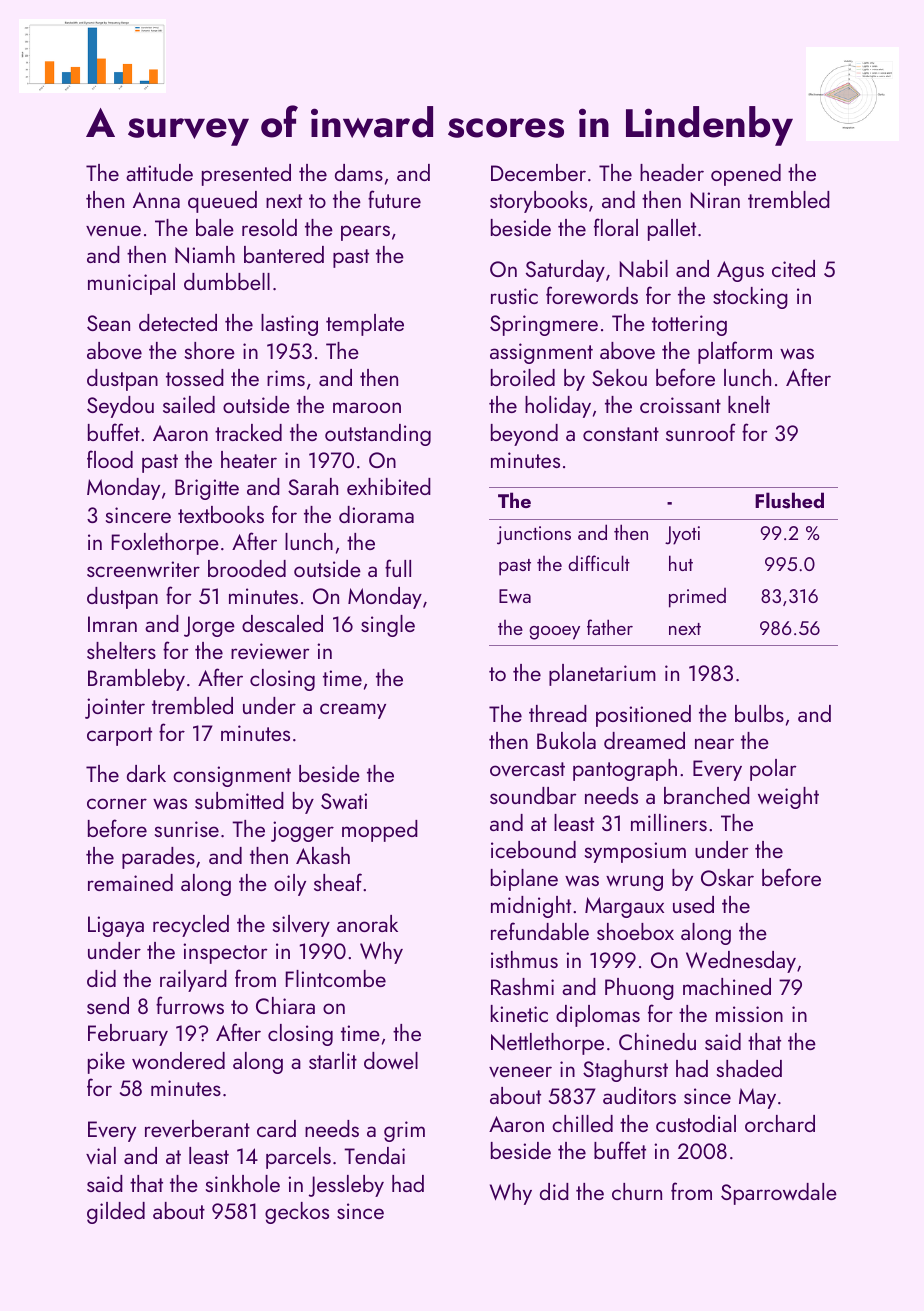 The height and width of the page is (1311, 924). I want to click on primed, so click(697, 598).
